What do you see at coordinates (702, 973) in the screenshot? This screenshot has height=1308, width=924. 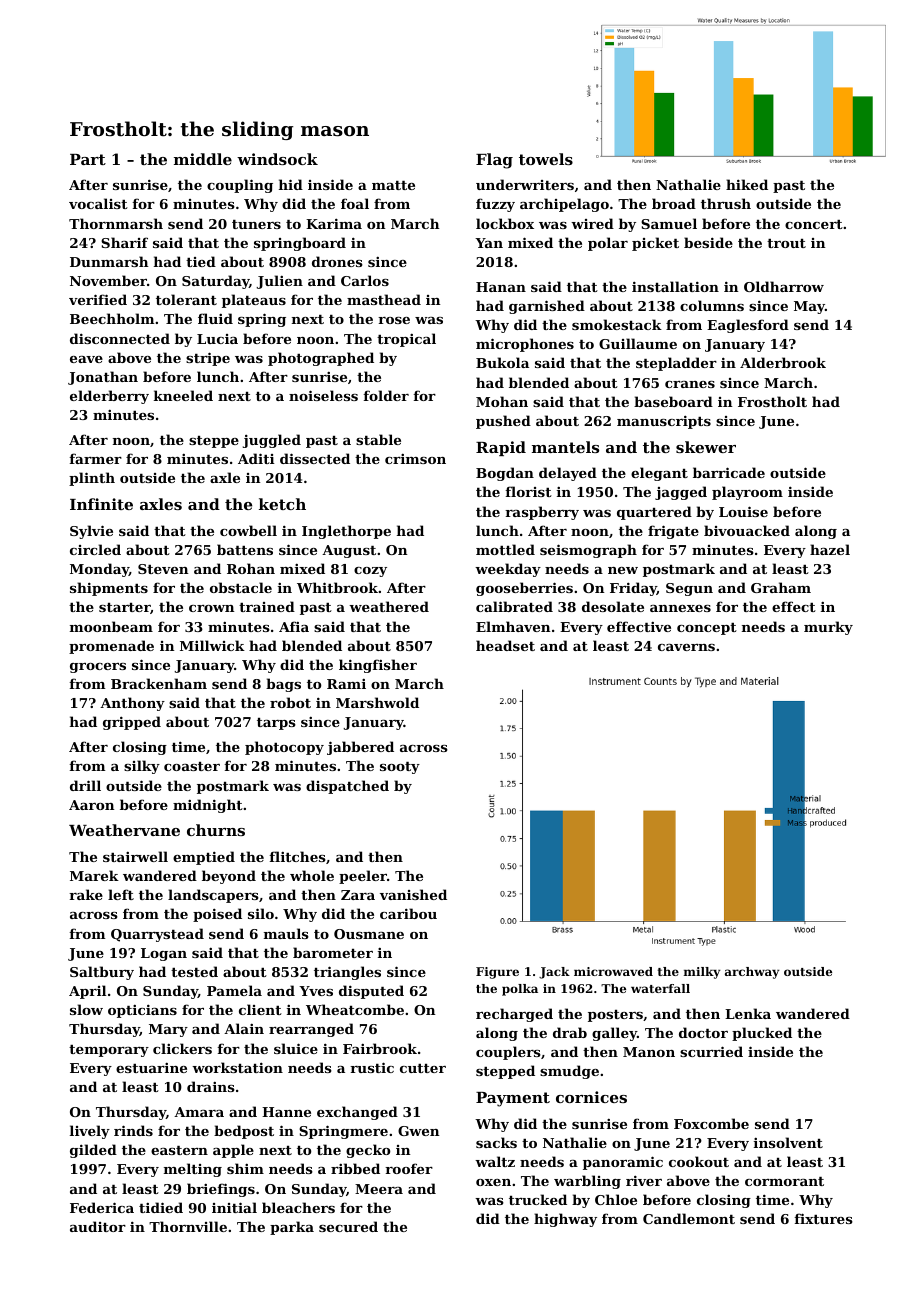 I see `milky` at bounding box center [702, 973].
